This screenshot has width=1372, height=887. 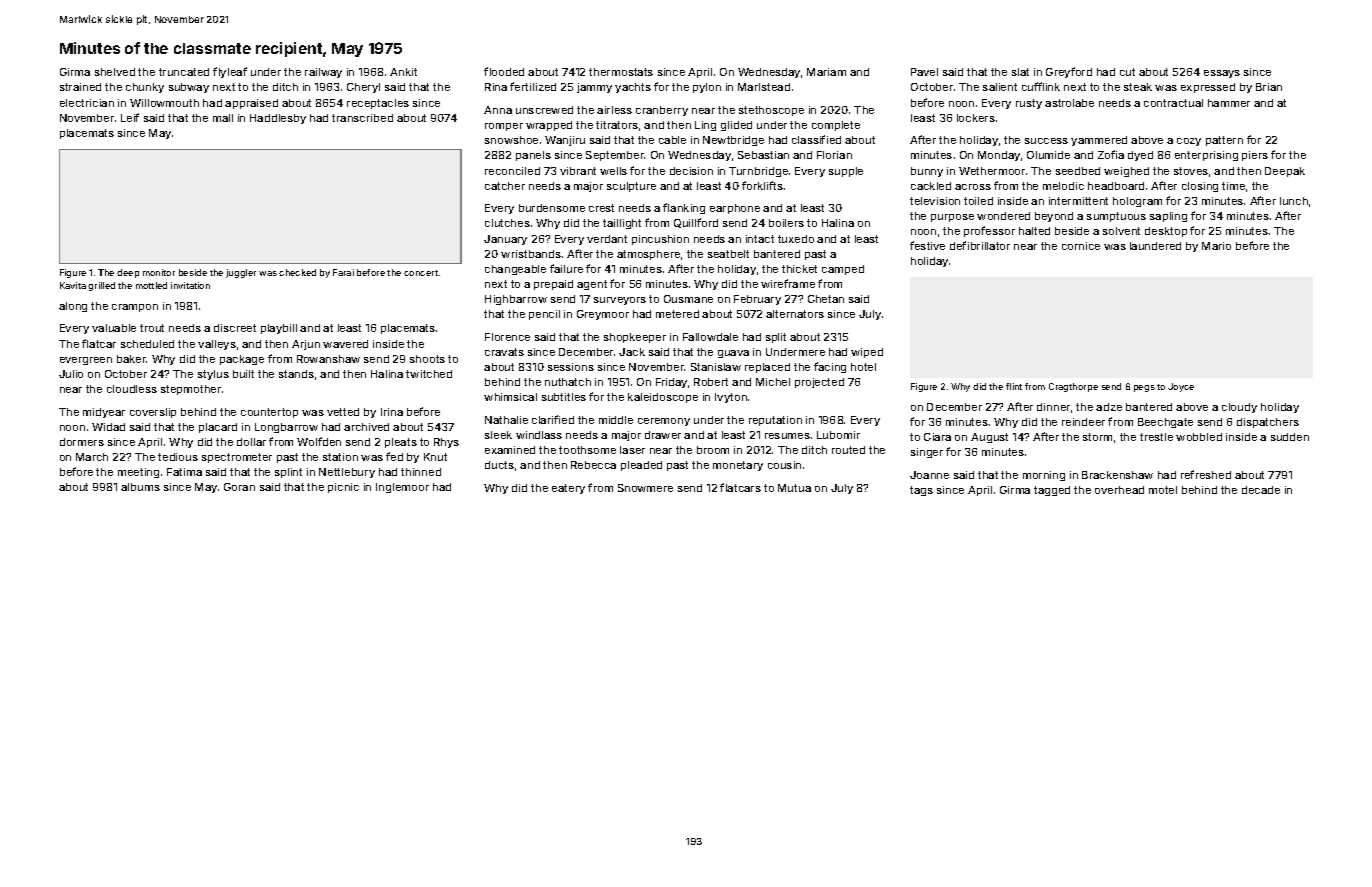 What do you see at coordinates (239, 487) in the screenshot?
I see `Goran` at bounding box center [239, 487].
